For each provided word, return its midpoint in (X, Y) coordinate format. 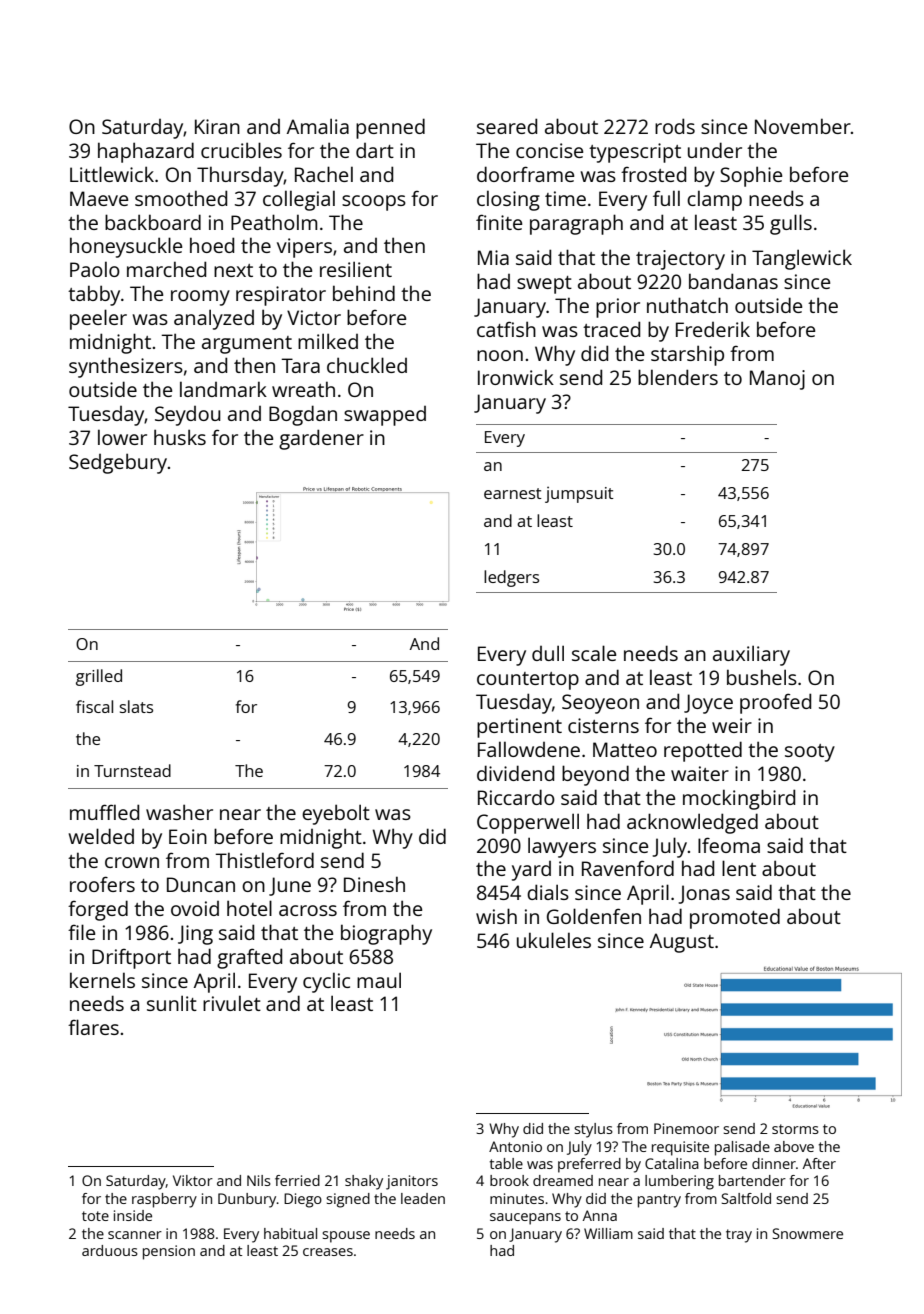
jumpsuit (579, 494)
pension (169, 1252)
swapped (385, 416)
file (81, 932)
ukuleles (554, 940)
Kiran (217, 126)
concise (549, 150)
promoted (735, 918)
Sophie (751, 176)
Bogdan (303, 415)
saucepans (525, 1219)
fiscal (94, 706)
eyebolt (336, 814)
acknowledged (692, 823)
